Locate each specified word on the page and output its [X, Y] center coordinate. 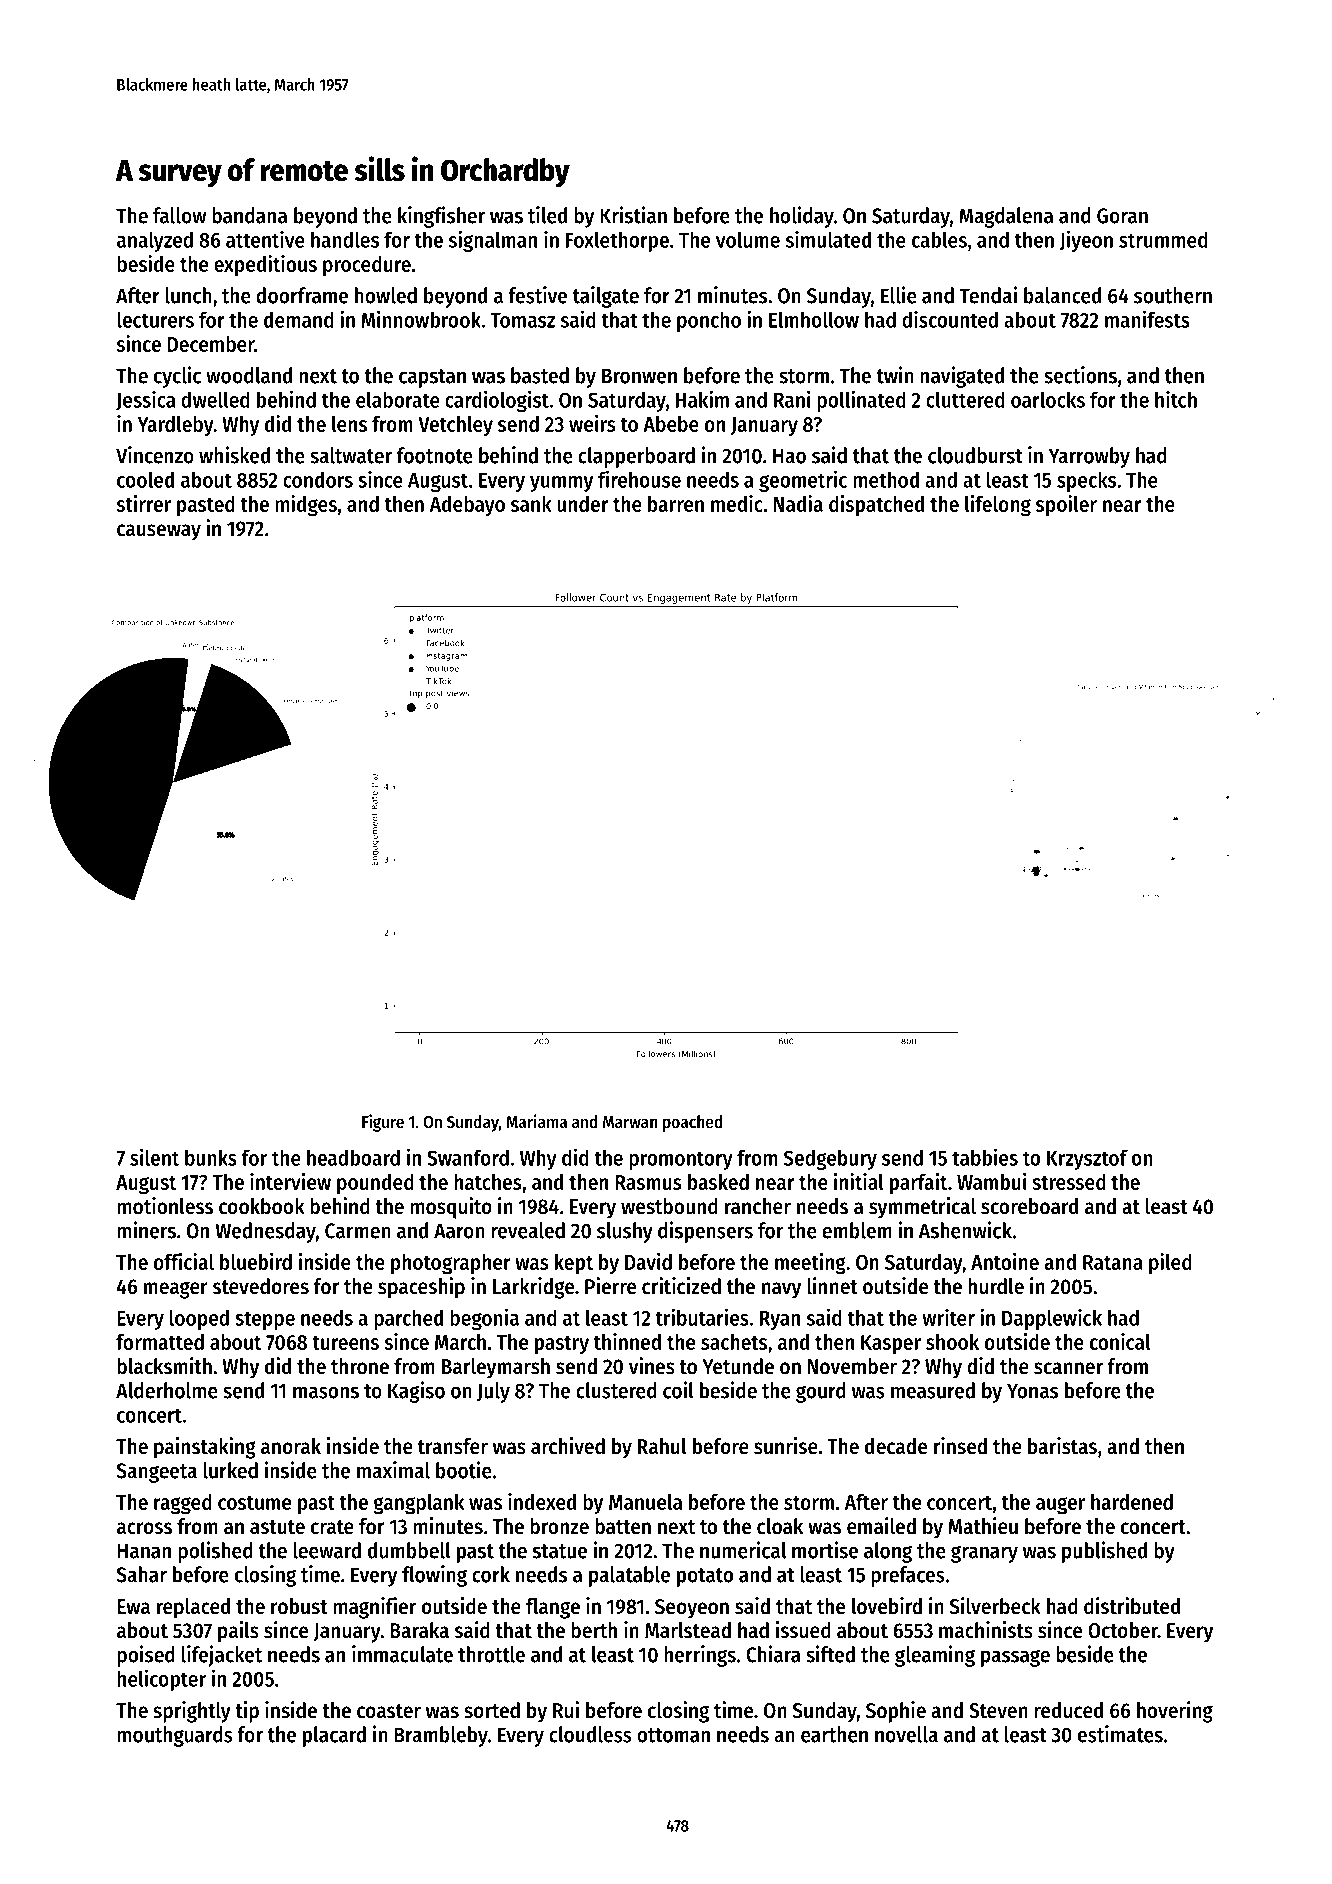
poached [692, 1123]
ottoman [673, 1735]
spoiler [1066, 506]
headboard [353, 1157]
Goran [1122, 216]
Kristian [633, 215]
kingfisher [441, 217]
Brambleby [441, 1736]
